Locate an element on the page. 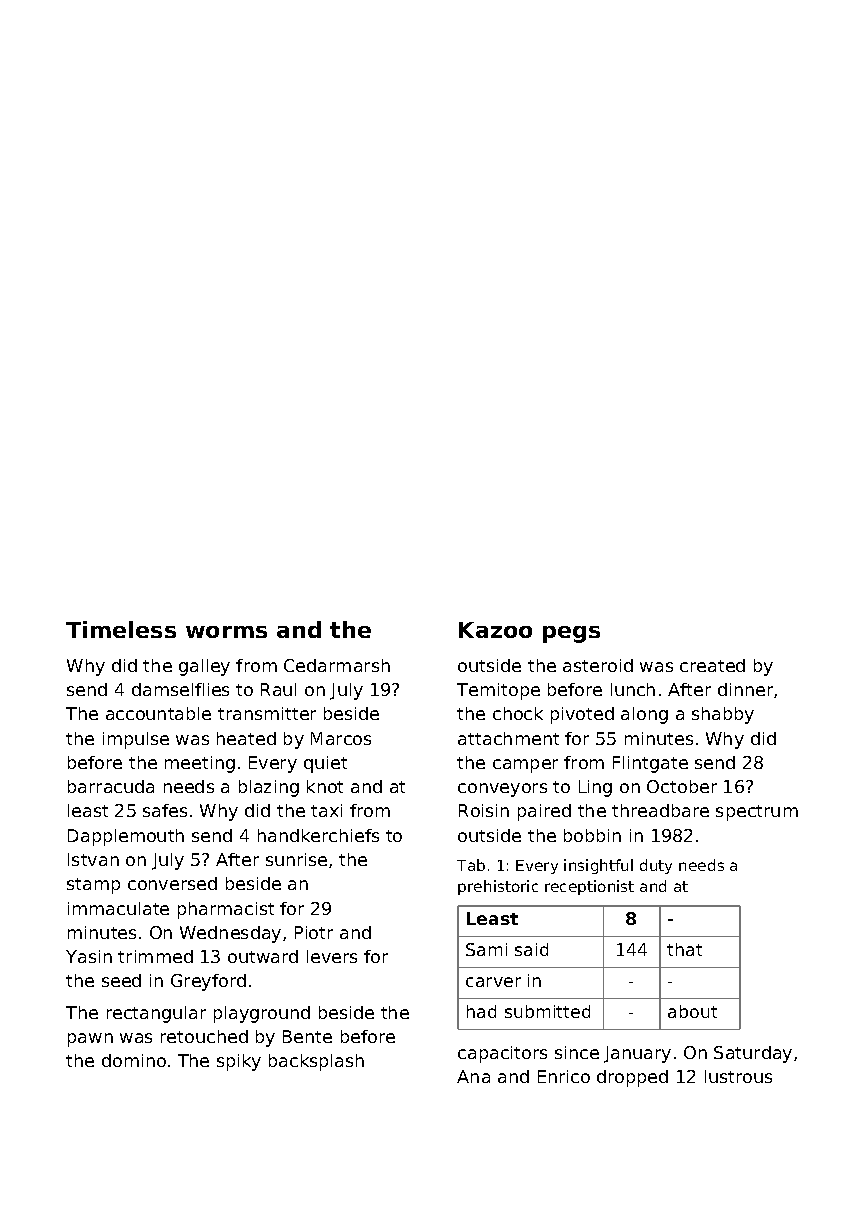  handkerchiefs is located at coordinates (318, 835).
